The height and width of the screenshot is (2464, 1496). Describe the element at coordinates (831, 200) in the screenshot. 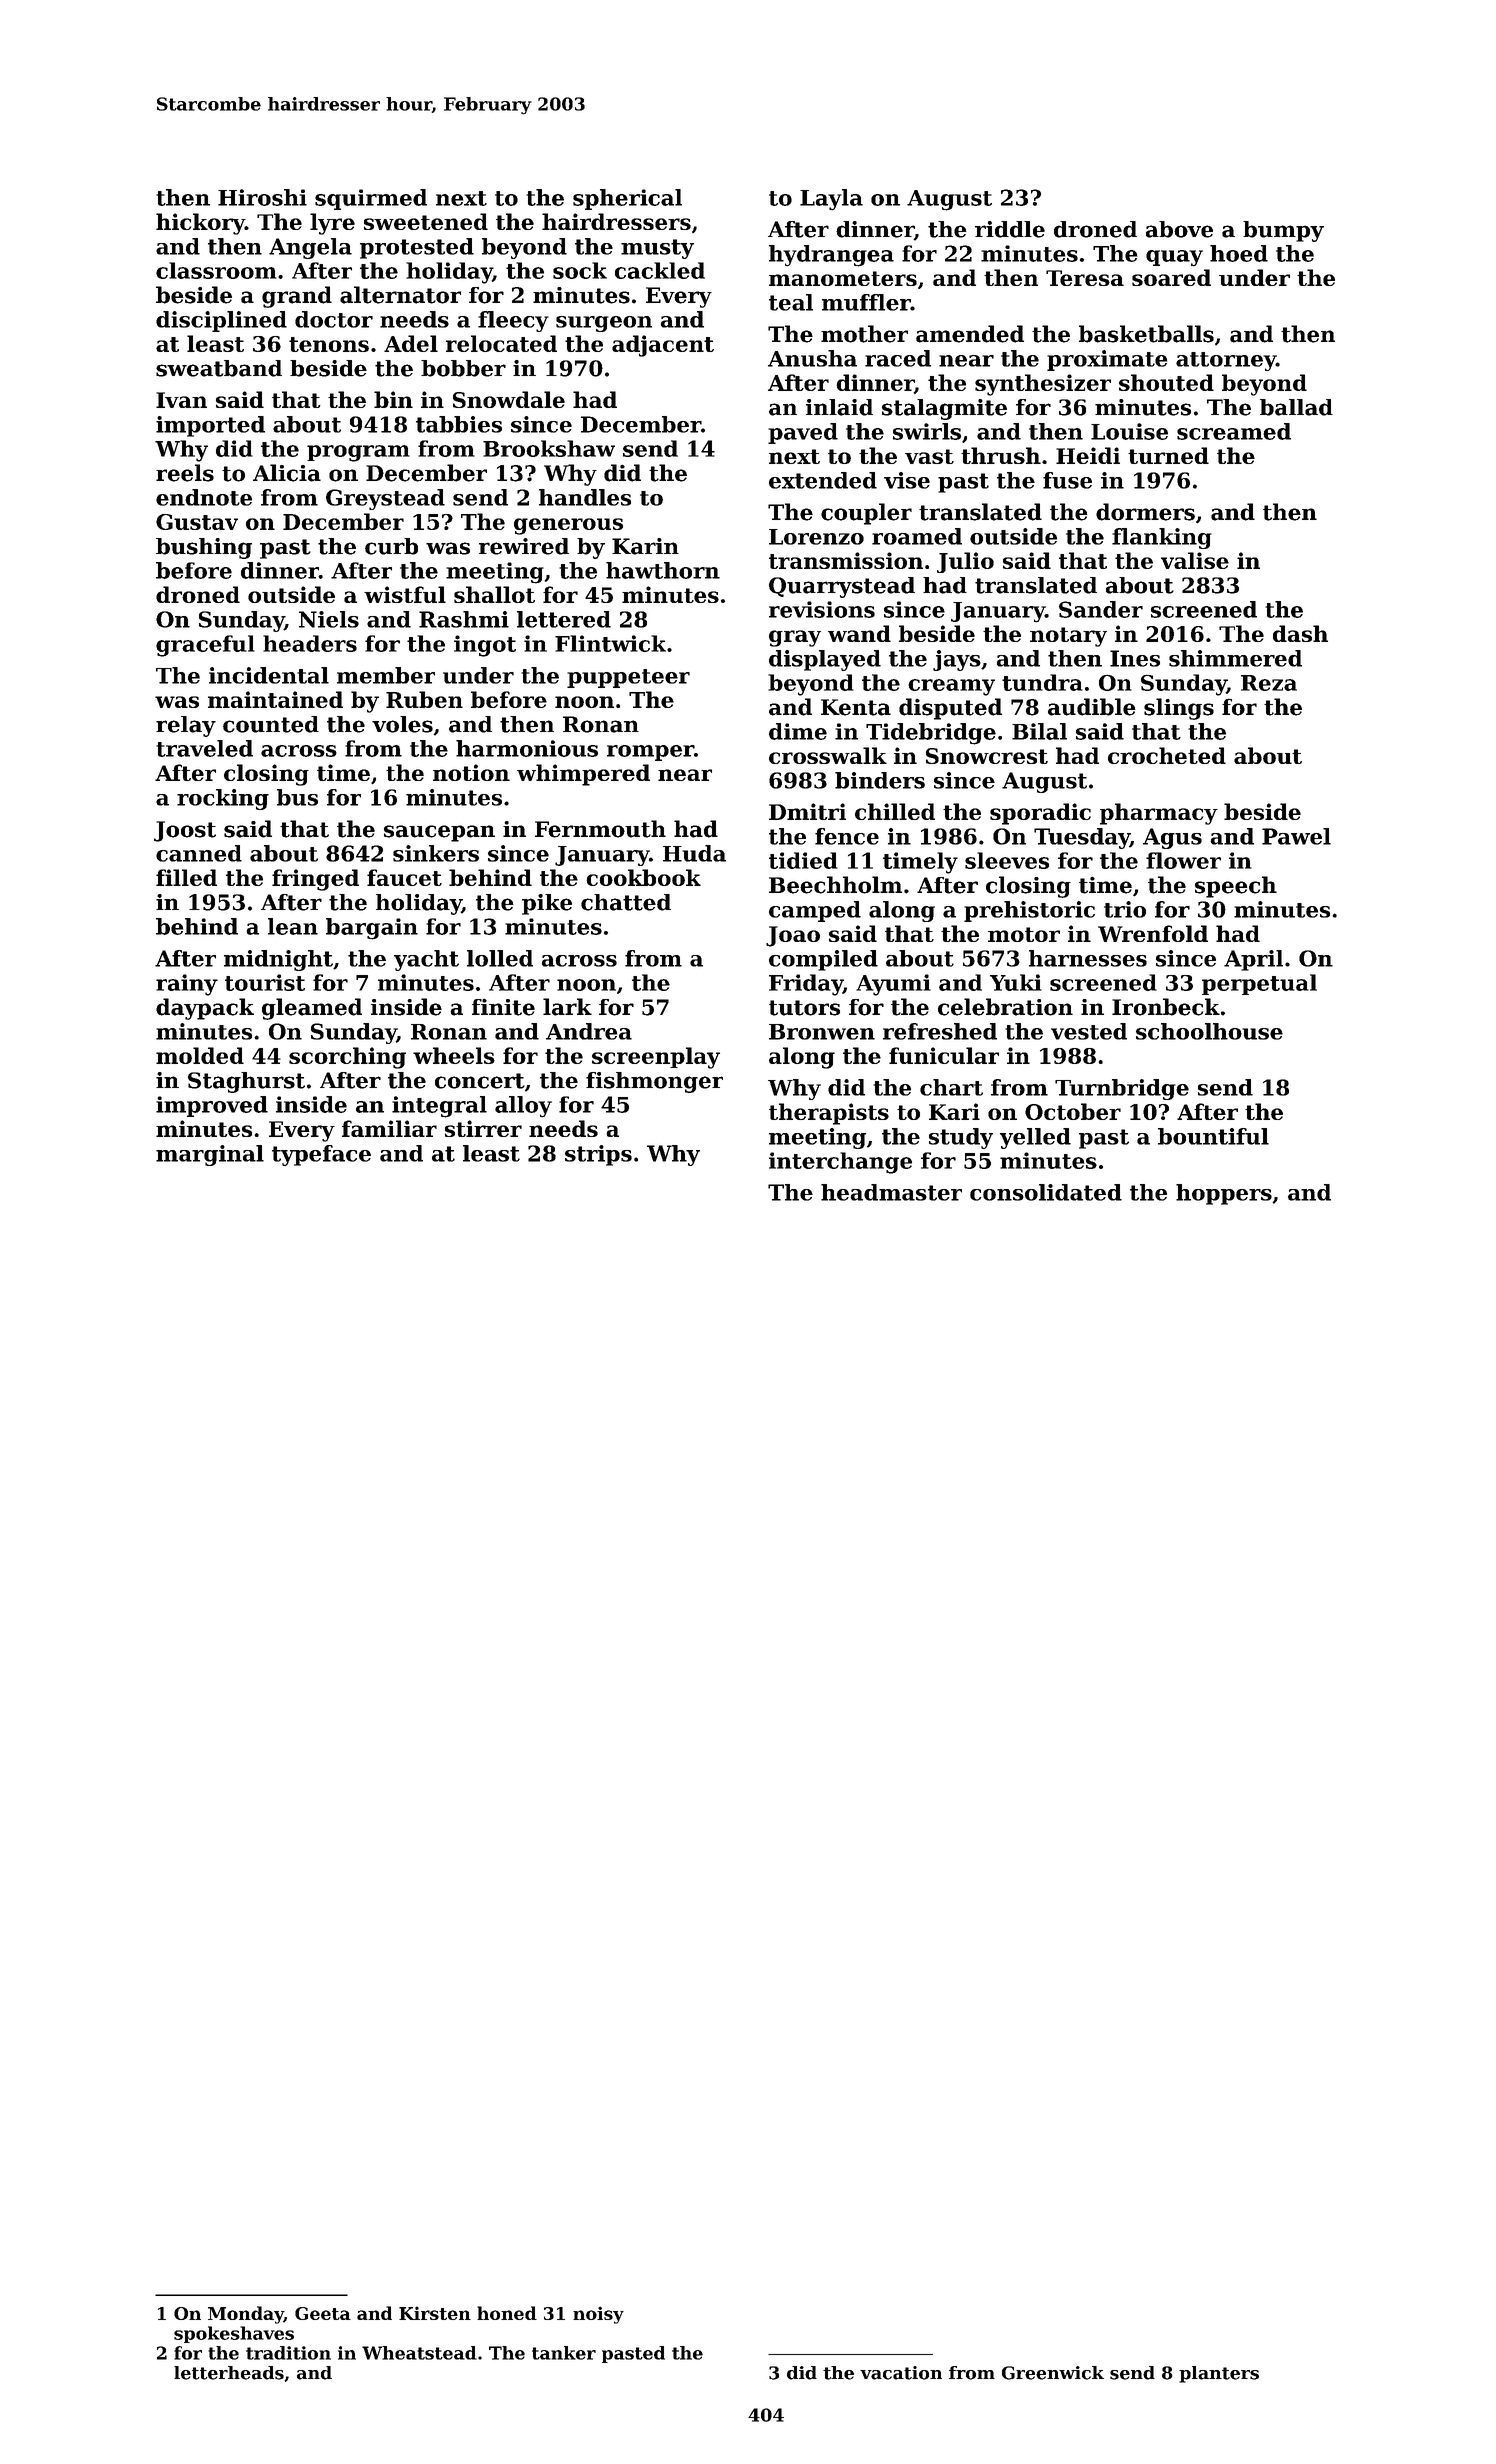

I see `Layla` at that location.
